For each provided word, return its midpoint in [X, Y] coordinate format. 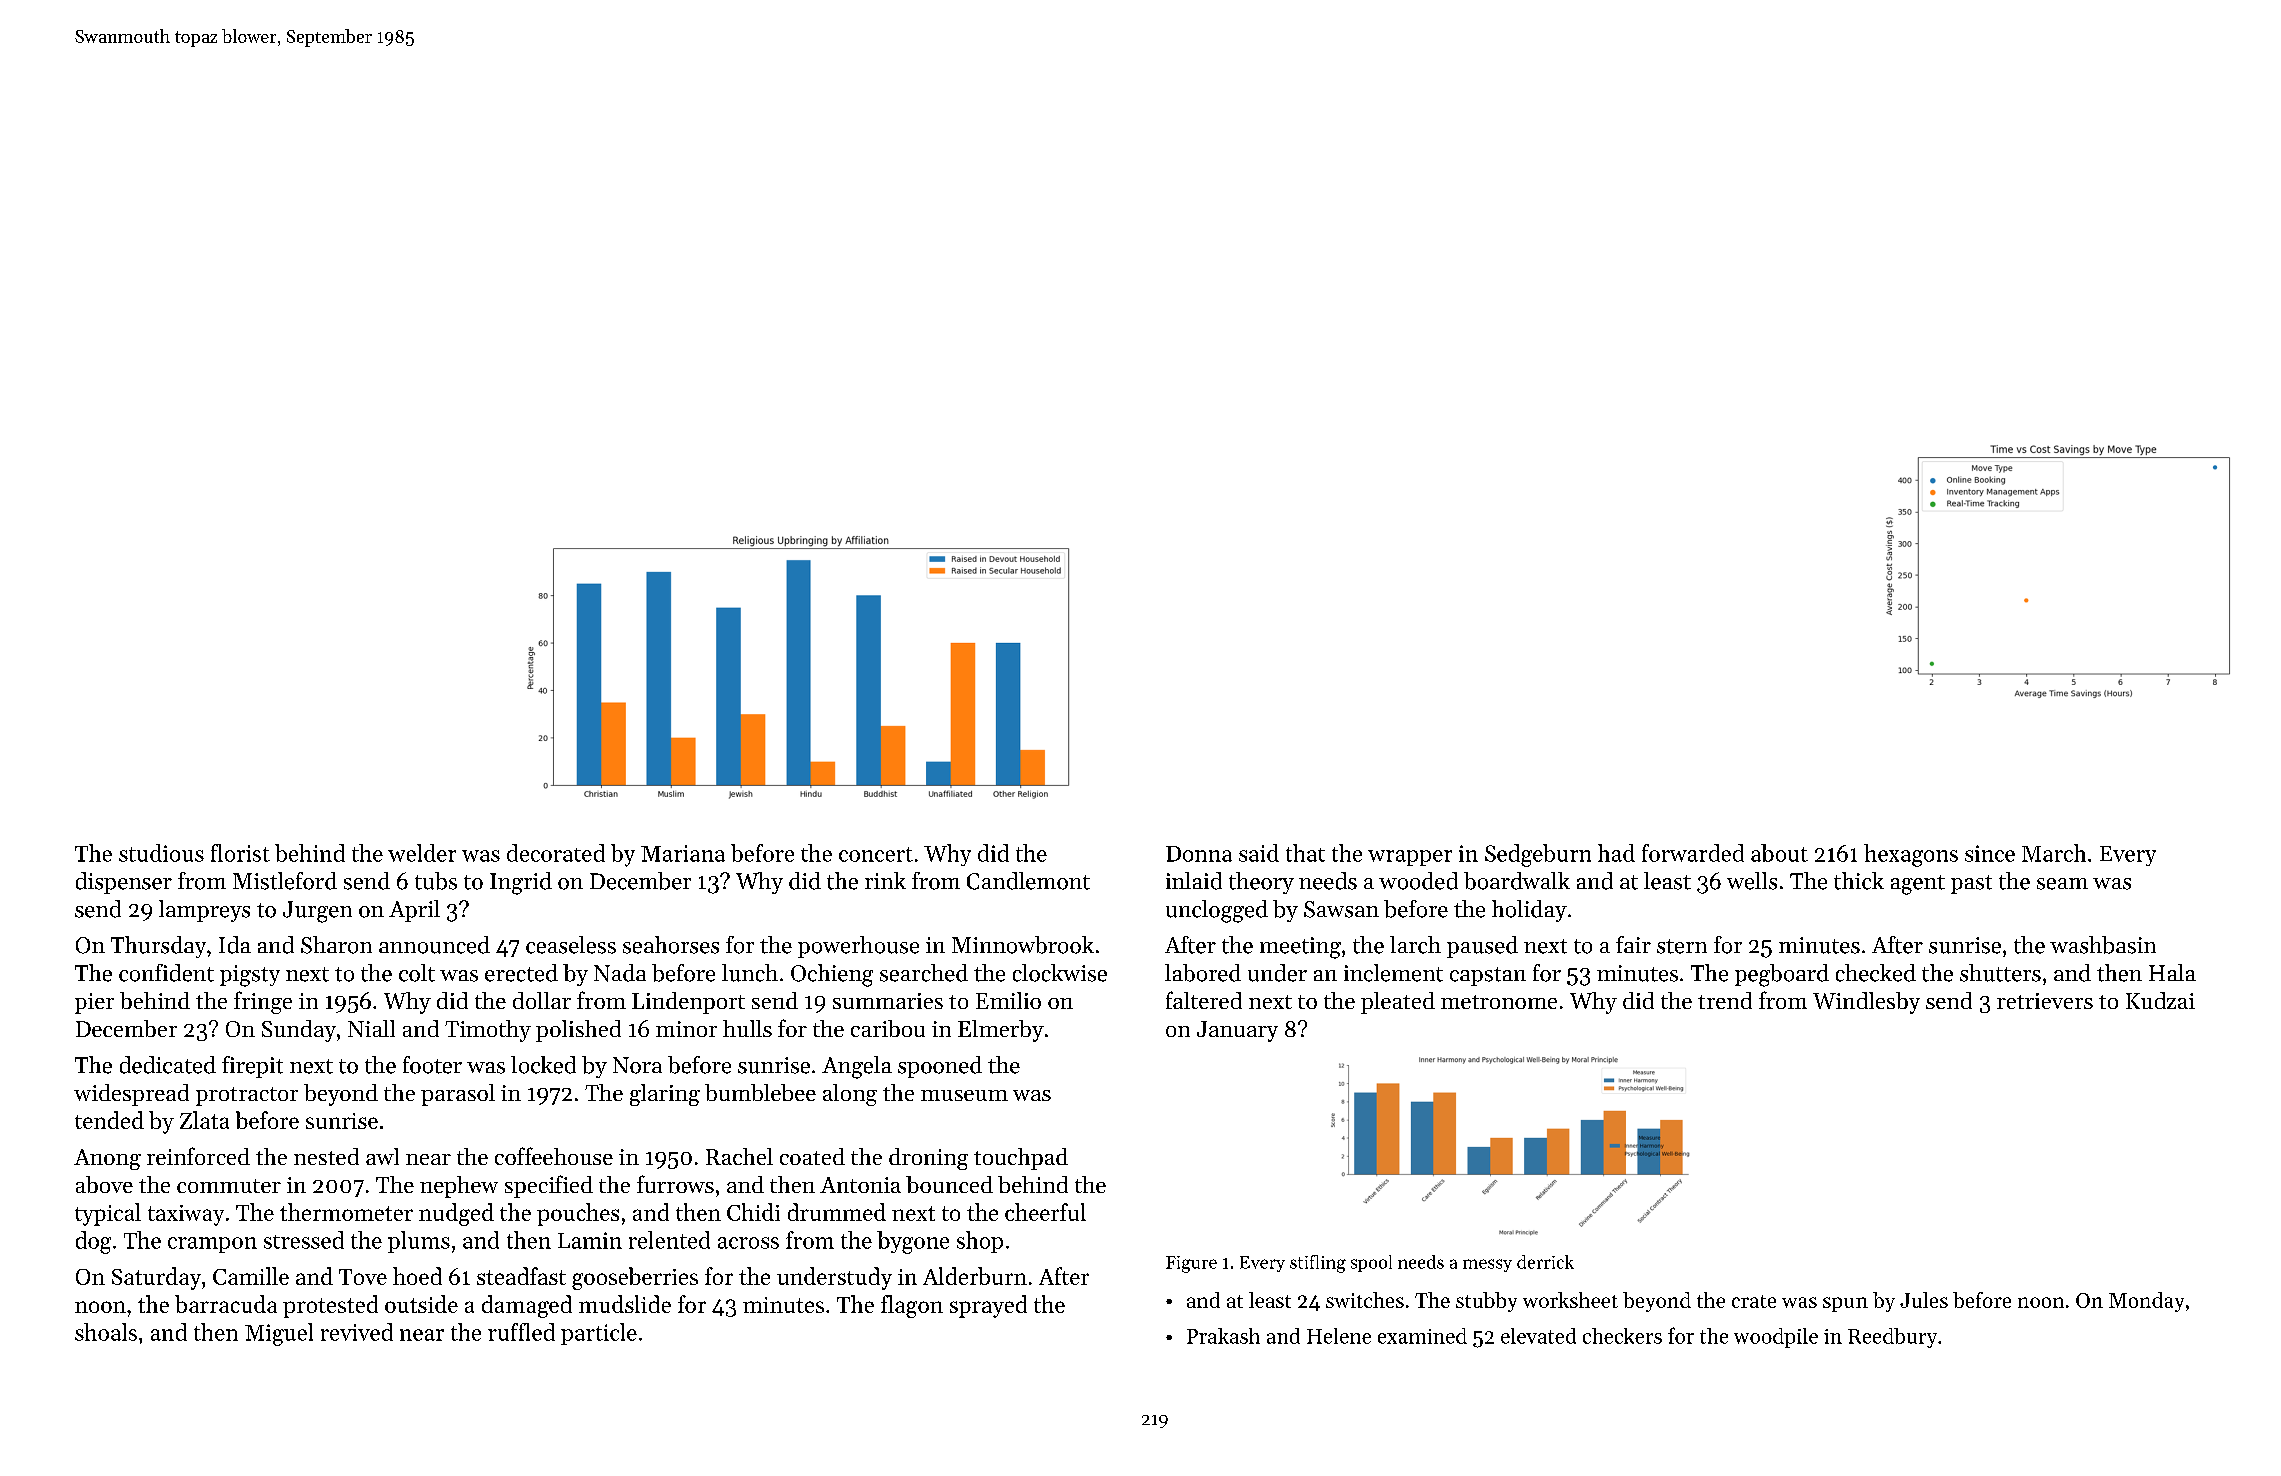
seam [2062, 884]
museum [964, 1095]
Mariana [683, 853]
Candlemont [1028, 881]
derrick [1545, 1262]
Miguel [279, 1334]
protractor [247, 1096]
